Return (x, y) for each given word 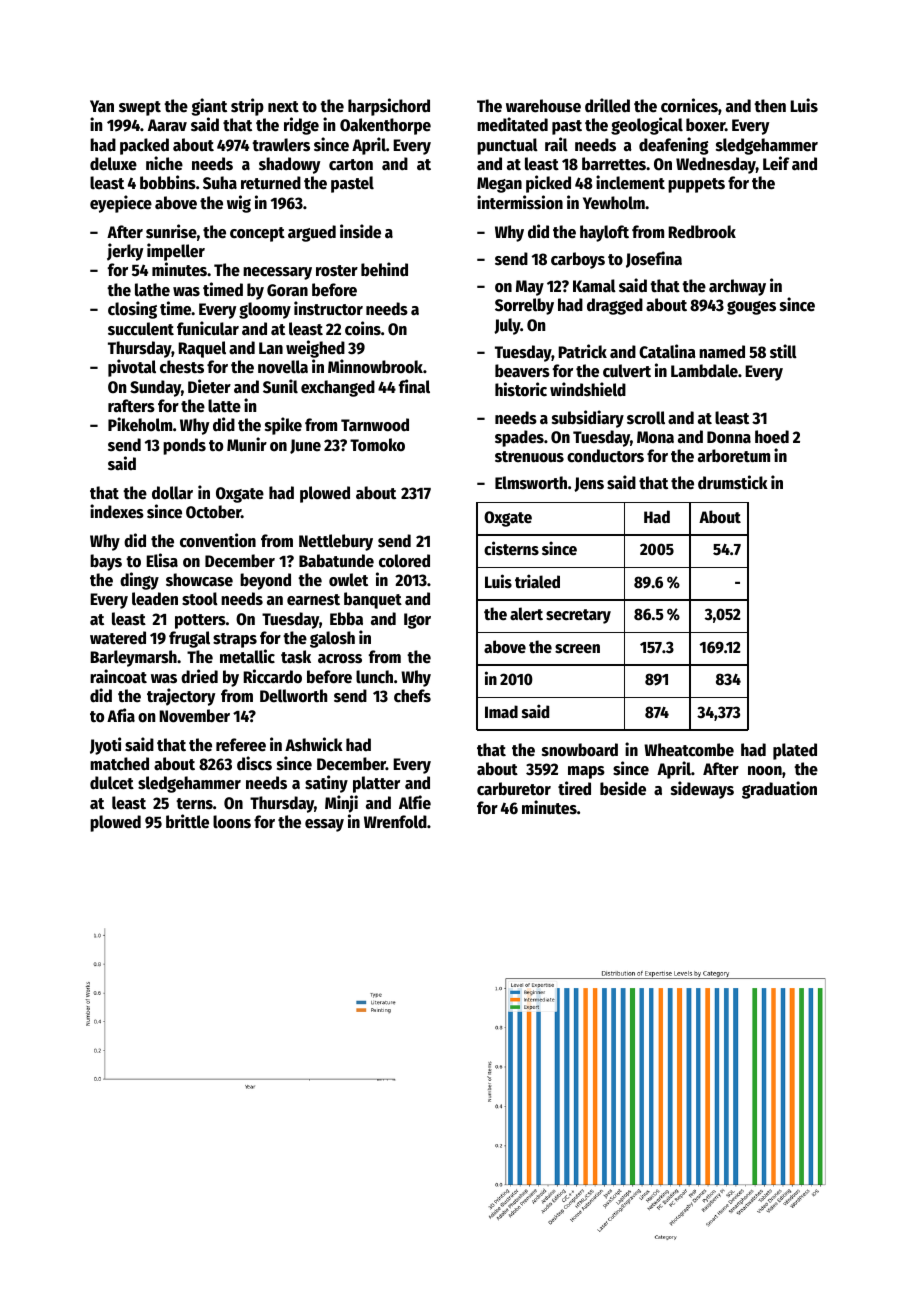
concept (257, 234)
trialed (537, 581)
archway (737, 287)
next (283, 107)
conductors (605, 456)
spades (519, 438)
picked (548, 184)
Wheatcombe (689, 750)
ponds (184, 446)
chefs (412, 696)
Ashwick (314, 744)
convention (218, 540)
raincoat (118, 676)
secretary (578, 616)
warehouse (543, 106)
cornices (689, 105)
